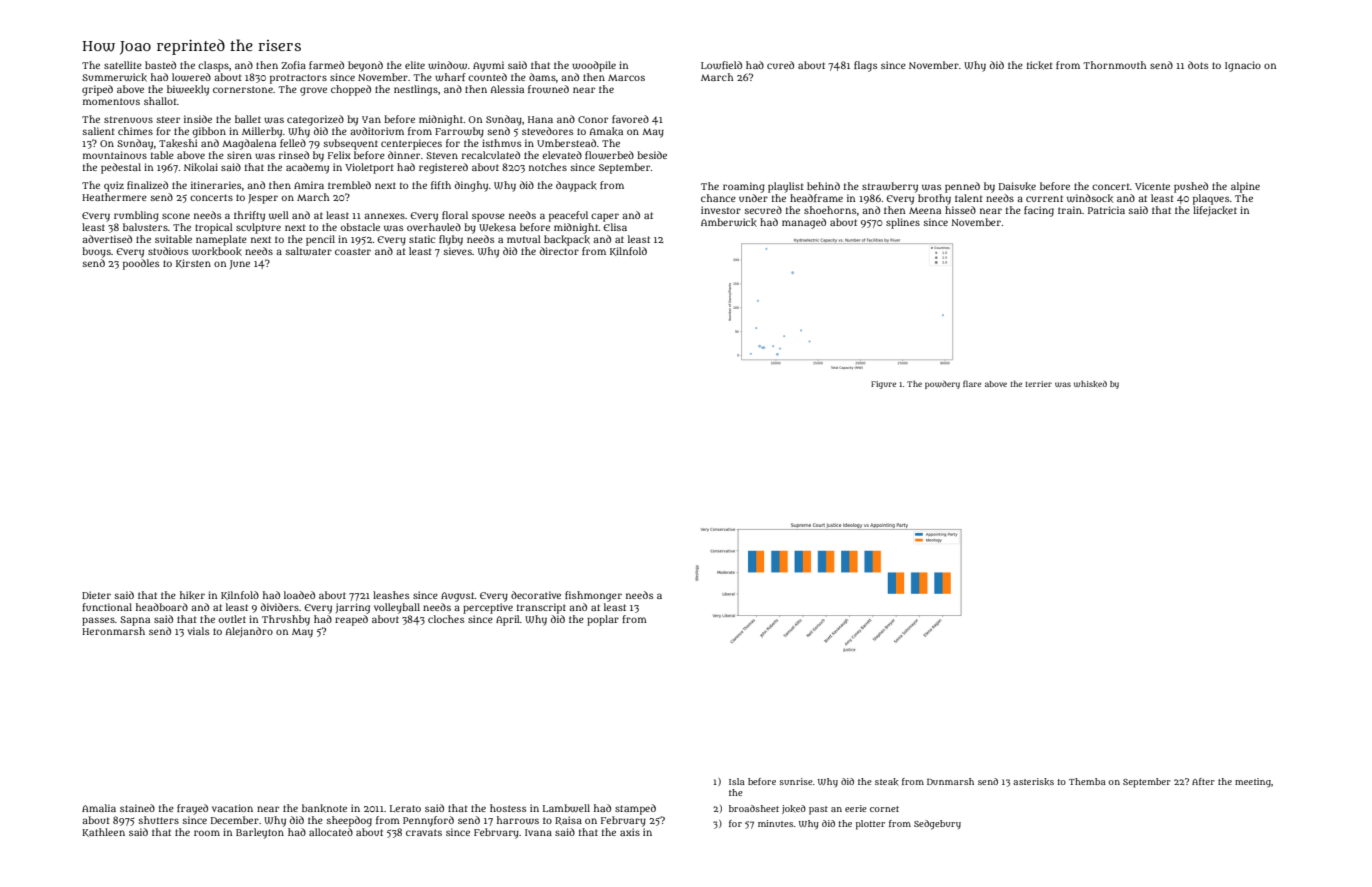  Describe the element at coordinates (962, 187) in the document. I see `penned` at that location.
